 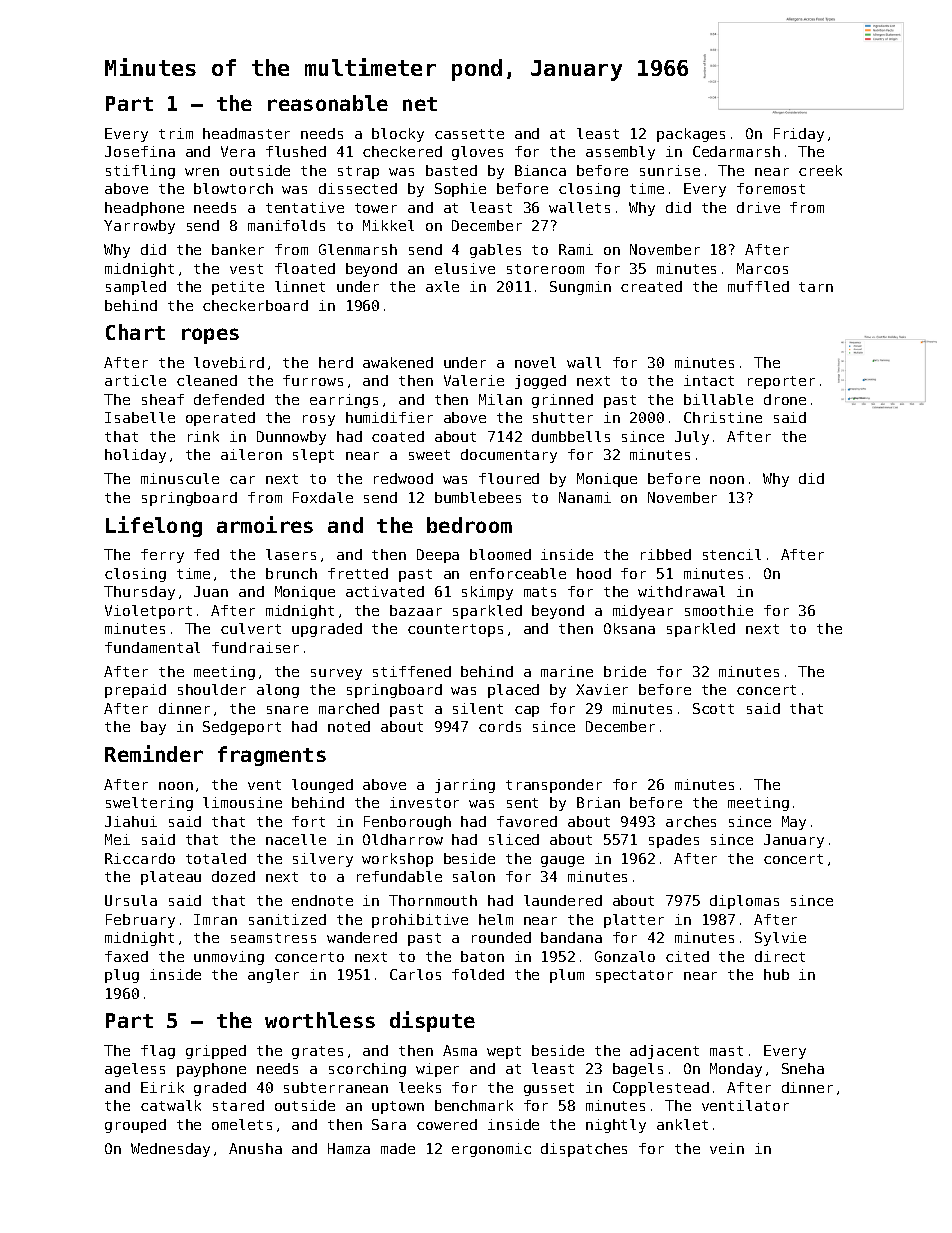 I want to click on adjacent, so click(x=664, y=1052).
